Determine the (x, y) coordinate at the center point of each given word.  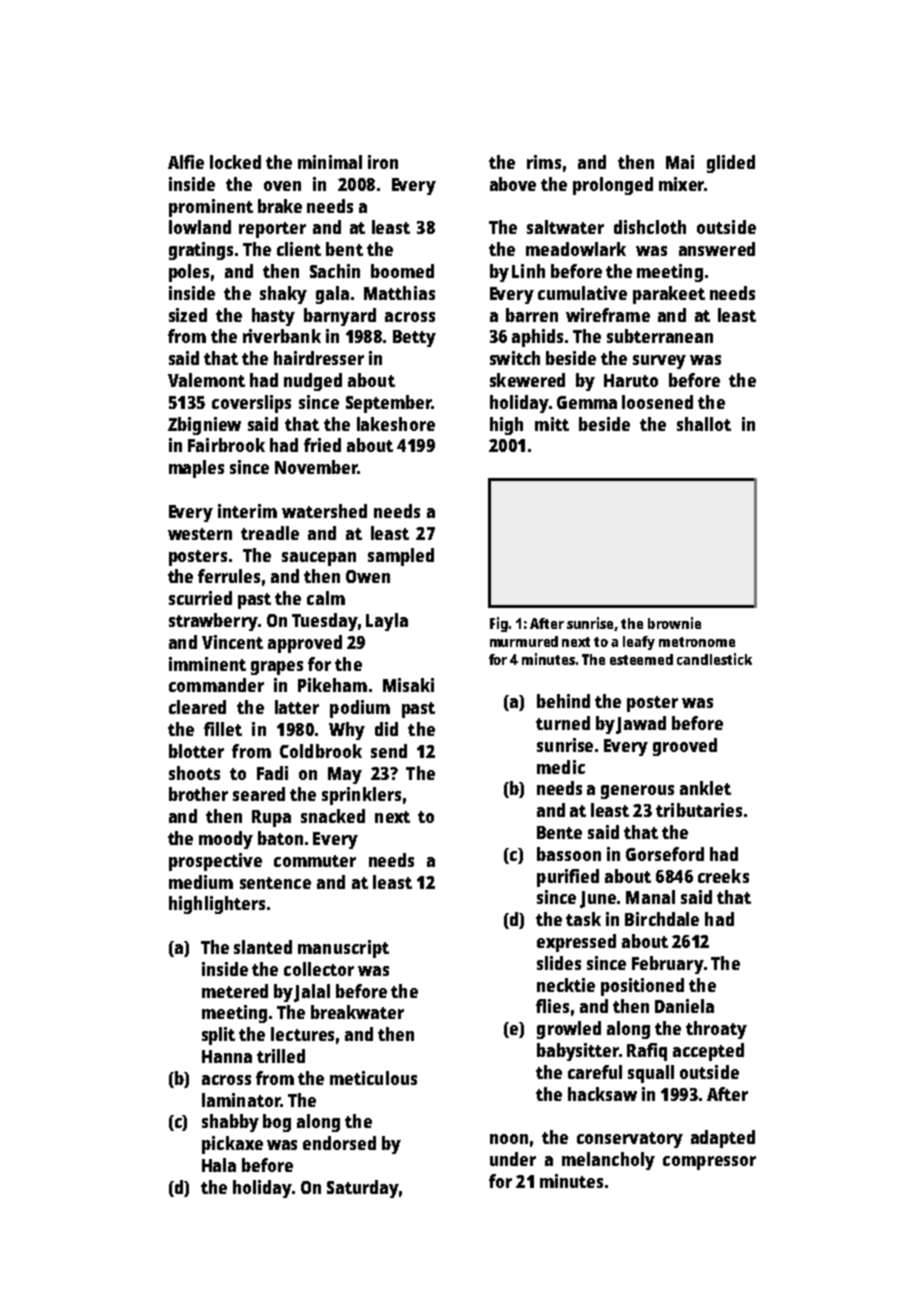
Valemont (206, 380)
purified (568, 878)
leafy (639, 643)
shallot (704, 424)
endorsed (339, 1143)
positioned (642, 987)
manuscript (343, 949)
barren (532, 315)
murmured (524, 641)
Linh (528, 271)
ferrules (229, 576)
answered (717, 249)
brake (280, 206)
